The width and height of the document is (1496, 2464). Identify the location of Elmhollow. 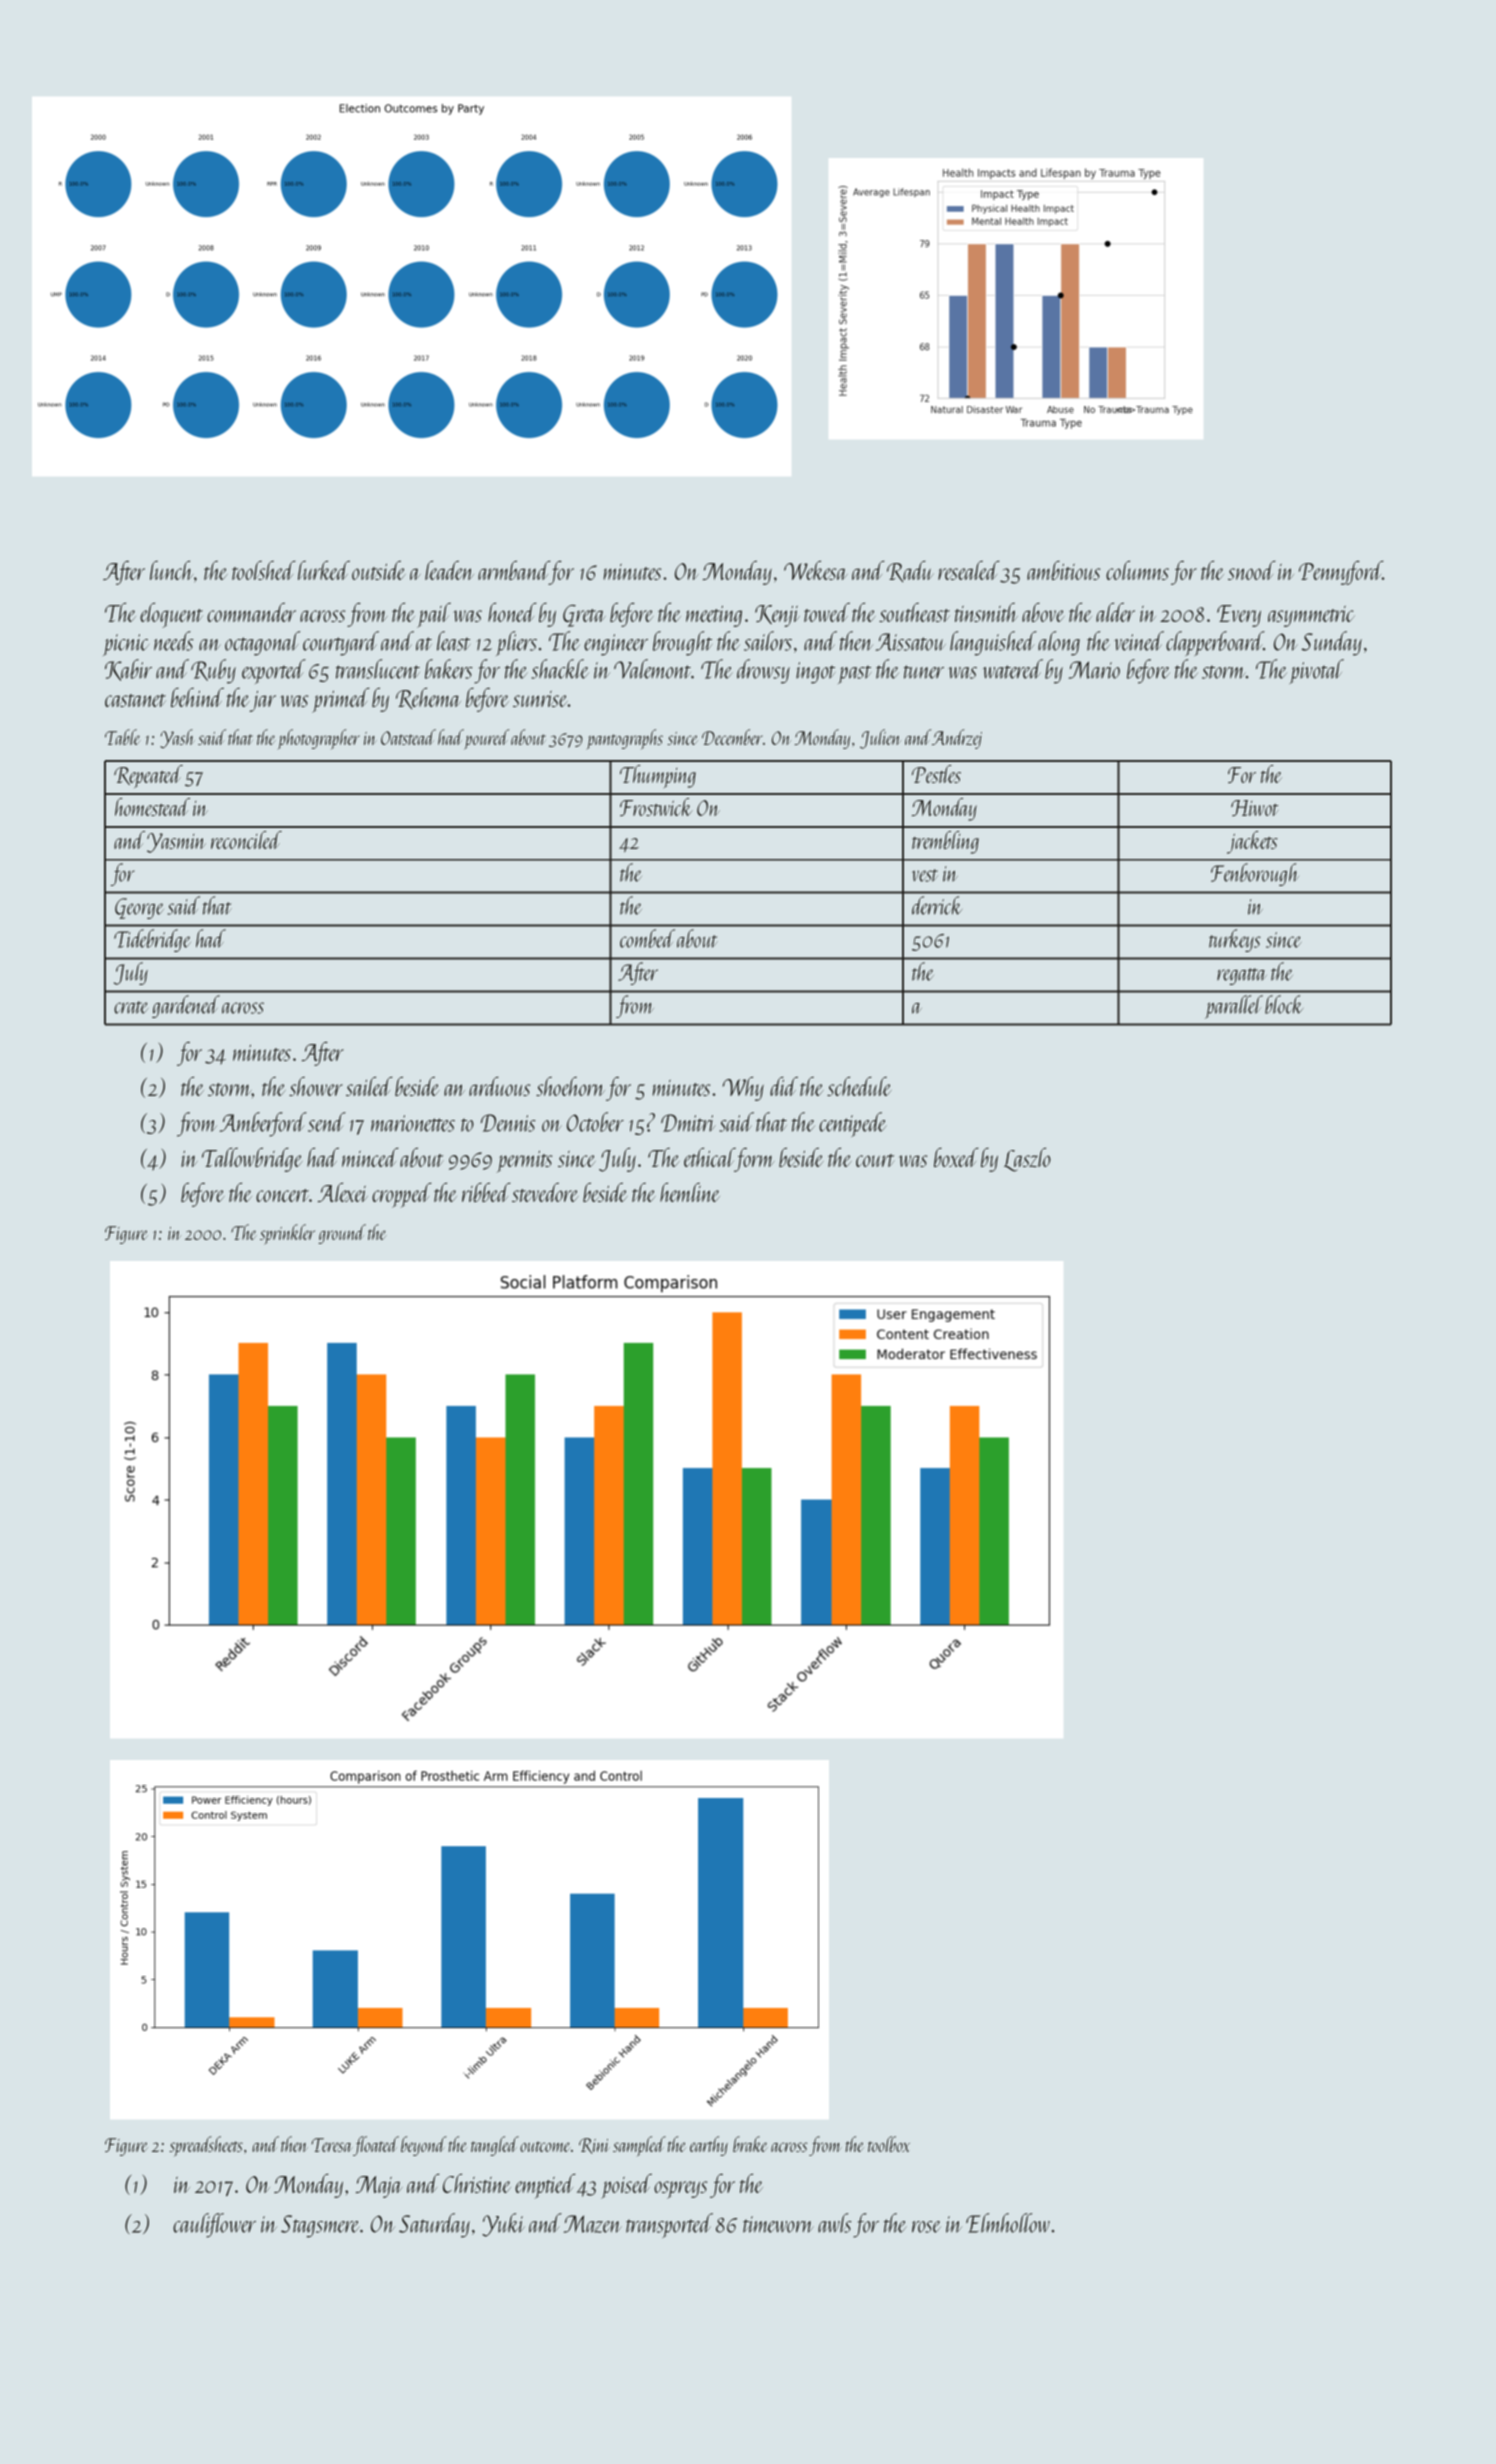
(1008, 2223).
